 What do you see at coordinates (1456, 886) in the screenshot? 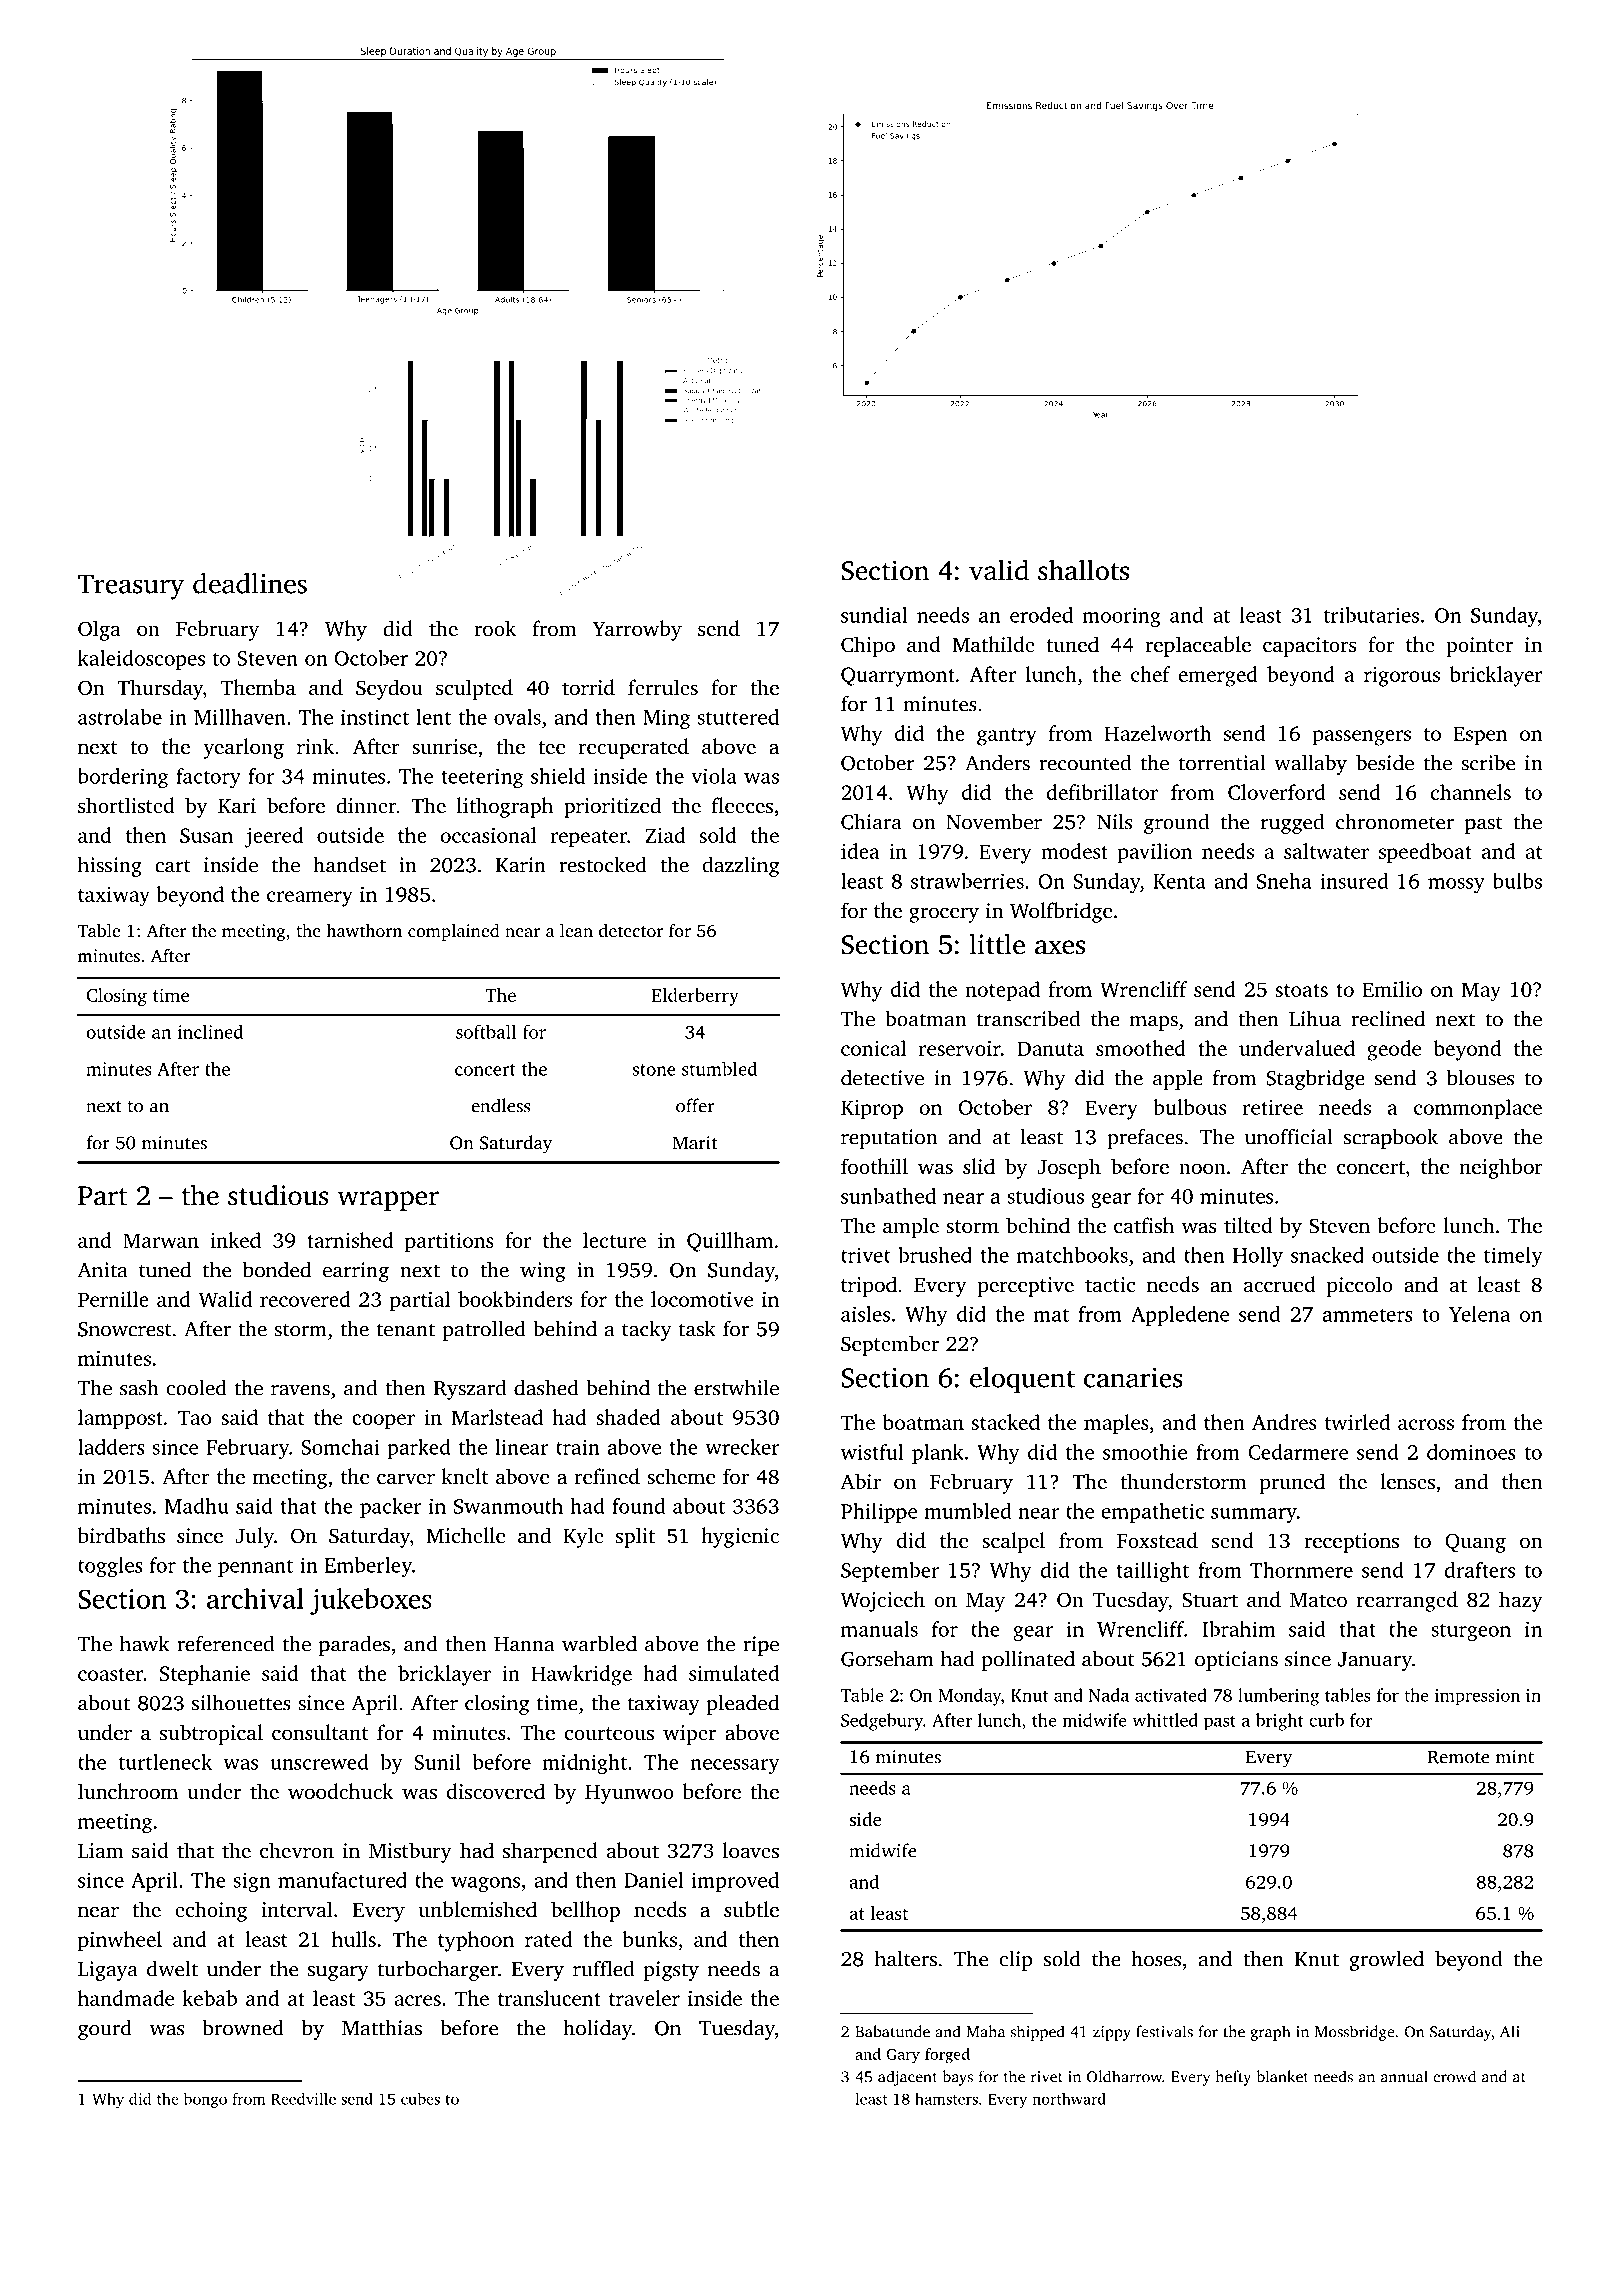
I see `mossy` at bounding box center [1456, 886].
